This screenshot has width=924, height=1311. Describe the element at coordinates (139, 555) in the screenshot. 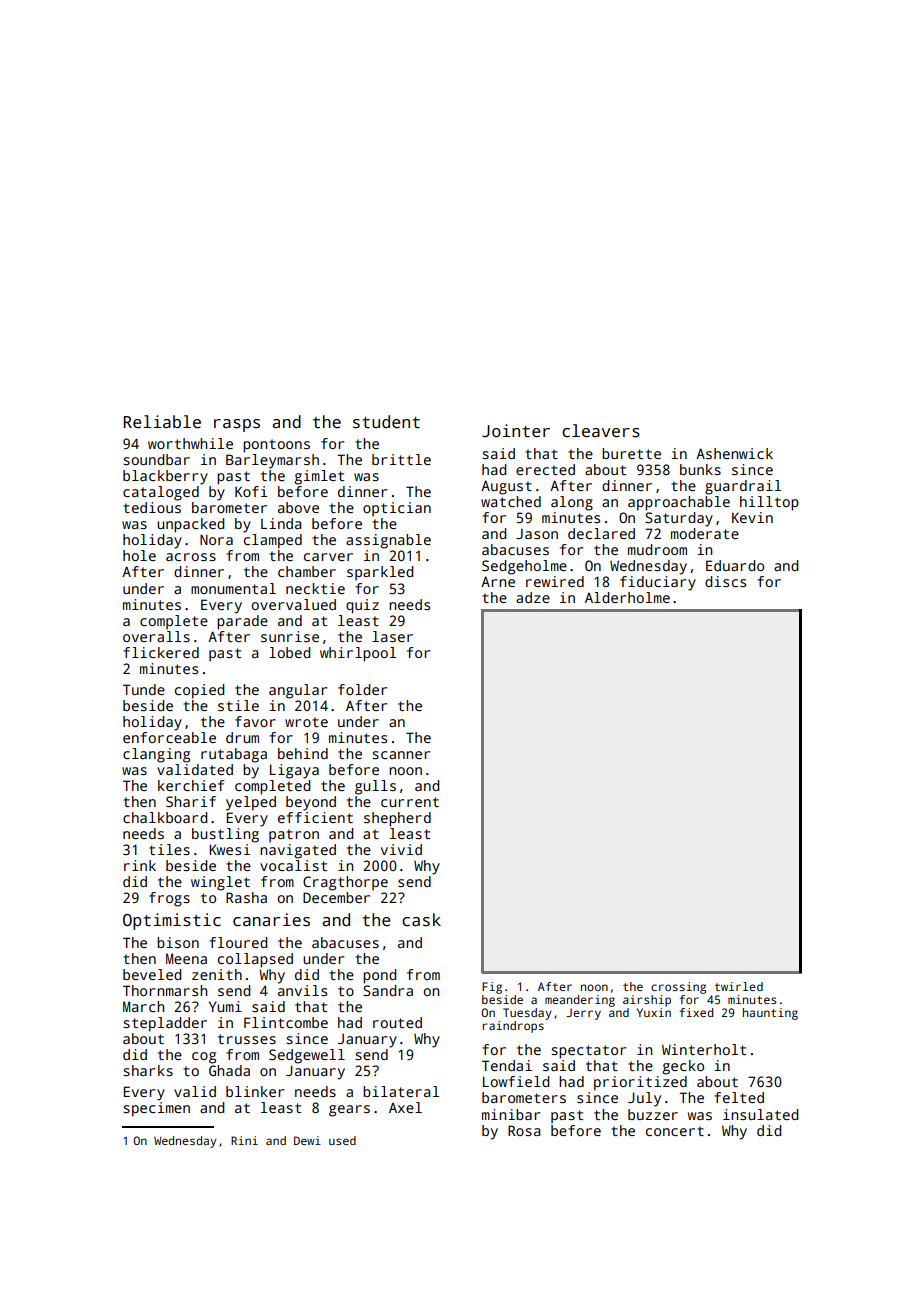

I see `hole` at that location.
